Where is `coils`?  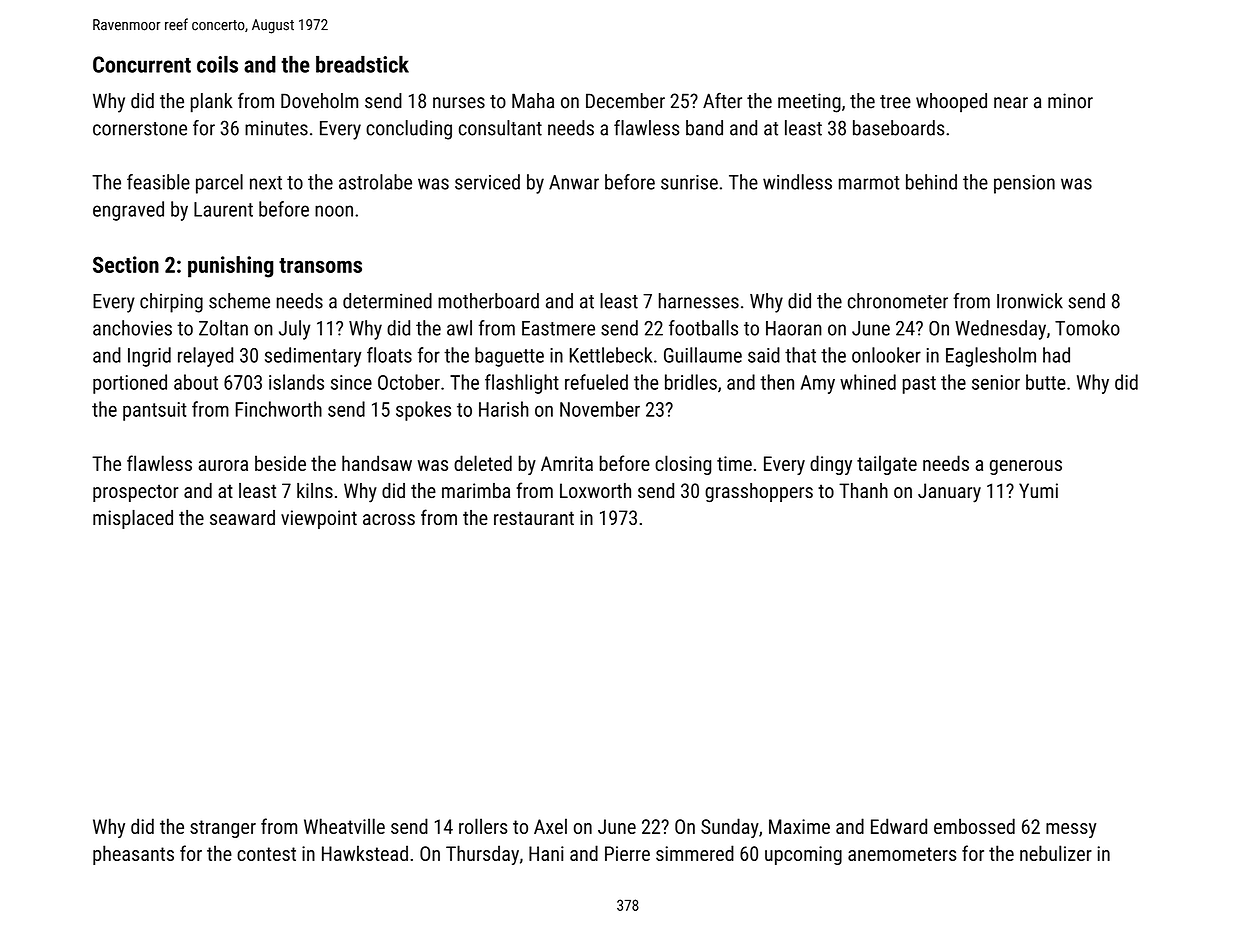 coils is located at coordinates (217, 64).
